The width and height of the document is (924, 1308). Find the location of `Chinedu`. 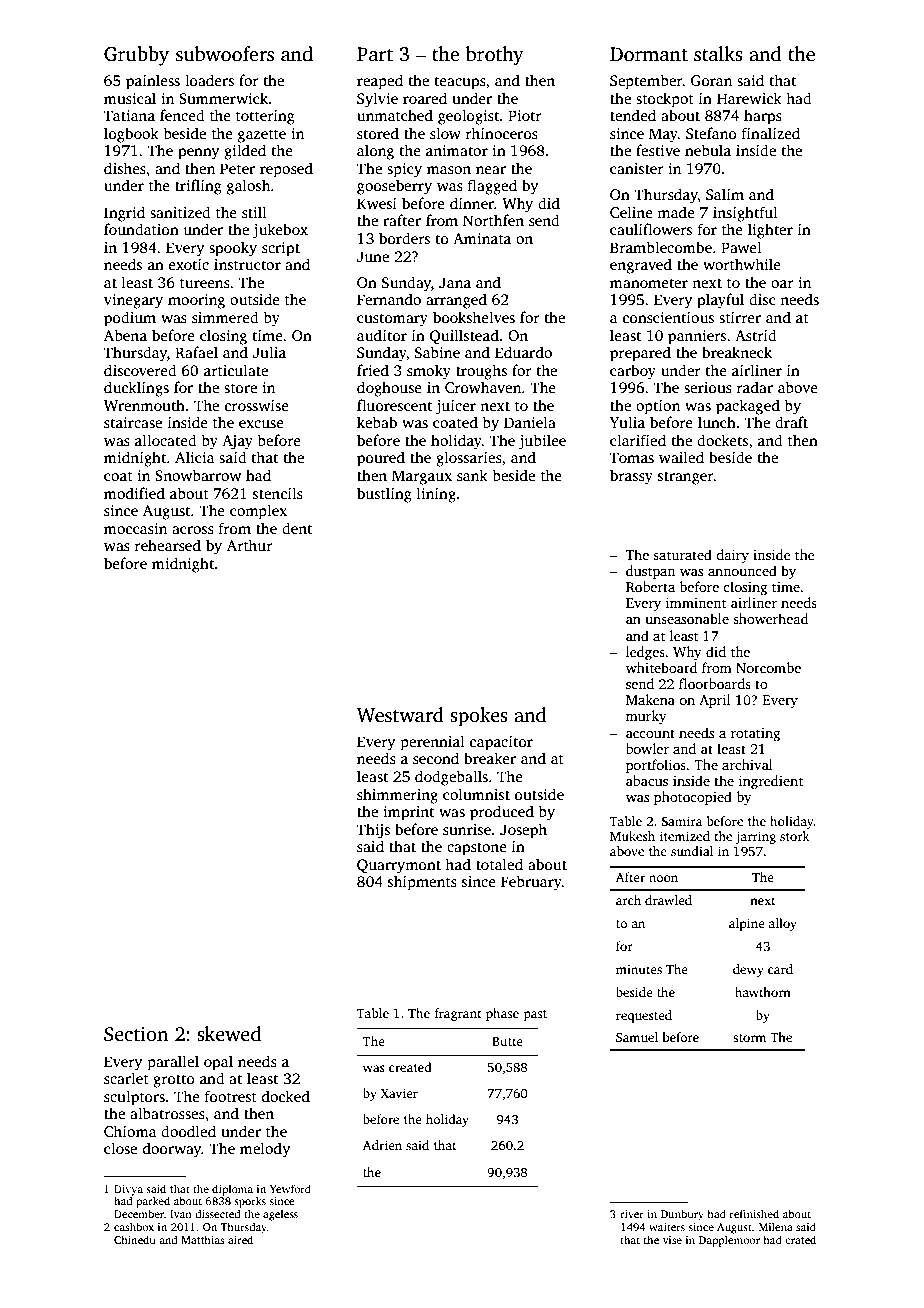

Chinedu is located at coordinates (135, 1239).
